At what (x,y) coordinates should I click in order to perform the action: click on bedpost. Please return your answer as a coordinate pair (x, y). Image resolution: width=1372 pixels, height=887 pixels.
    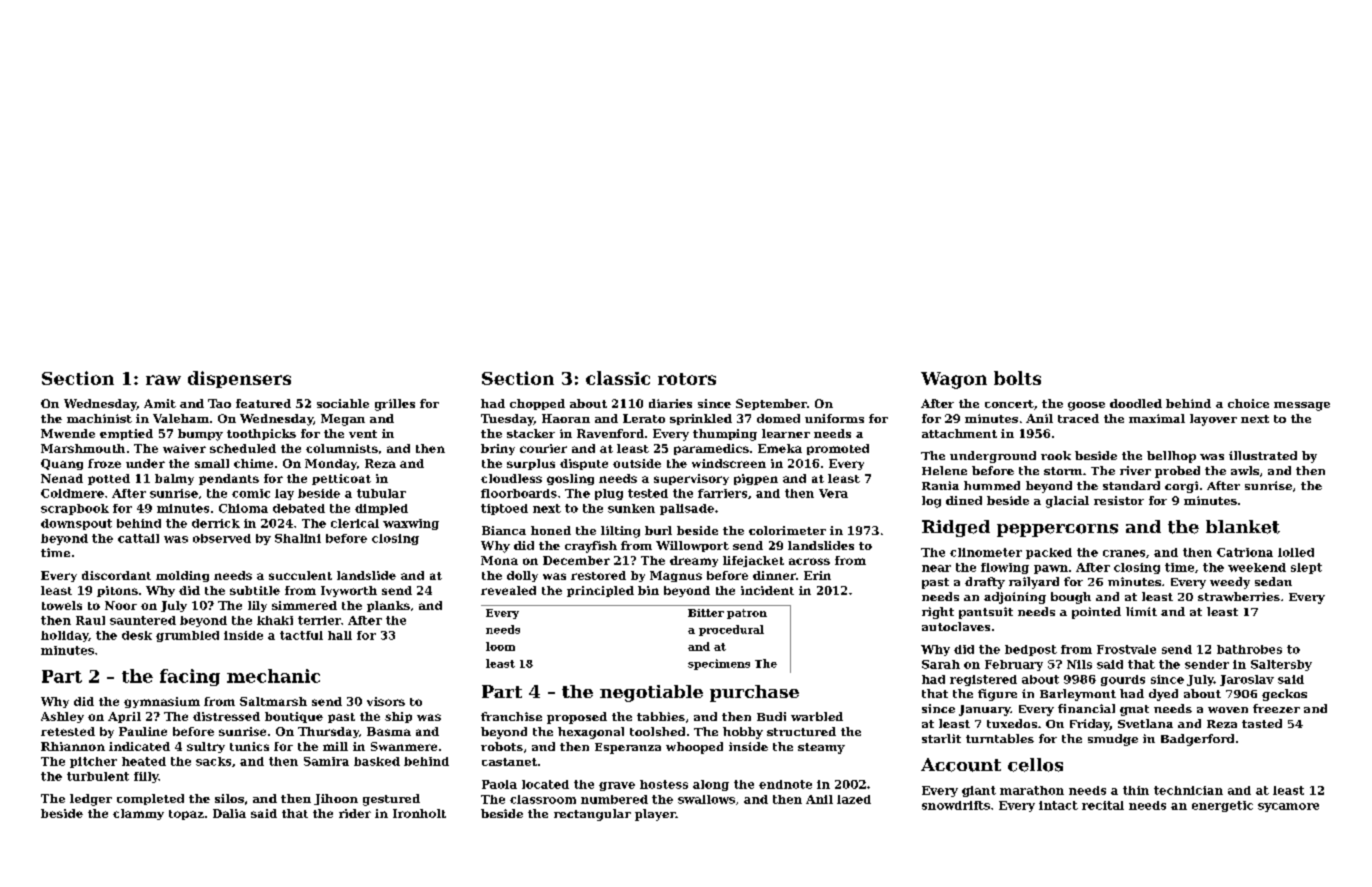
    Looking at the image, I should click on (1031, 650).
